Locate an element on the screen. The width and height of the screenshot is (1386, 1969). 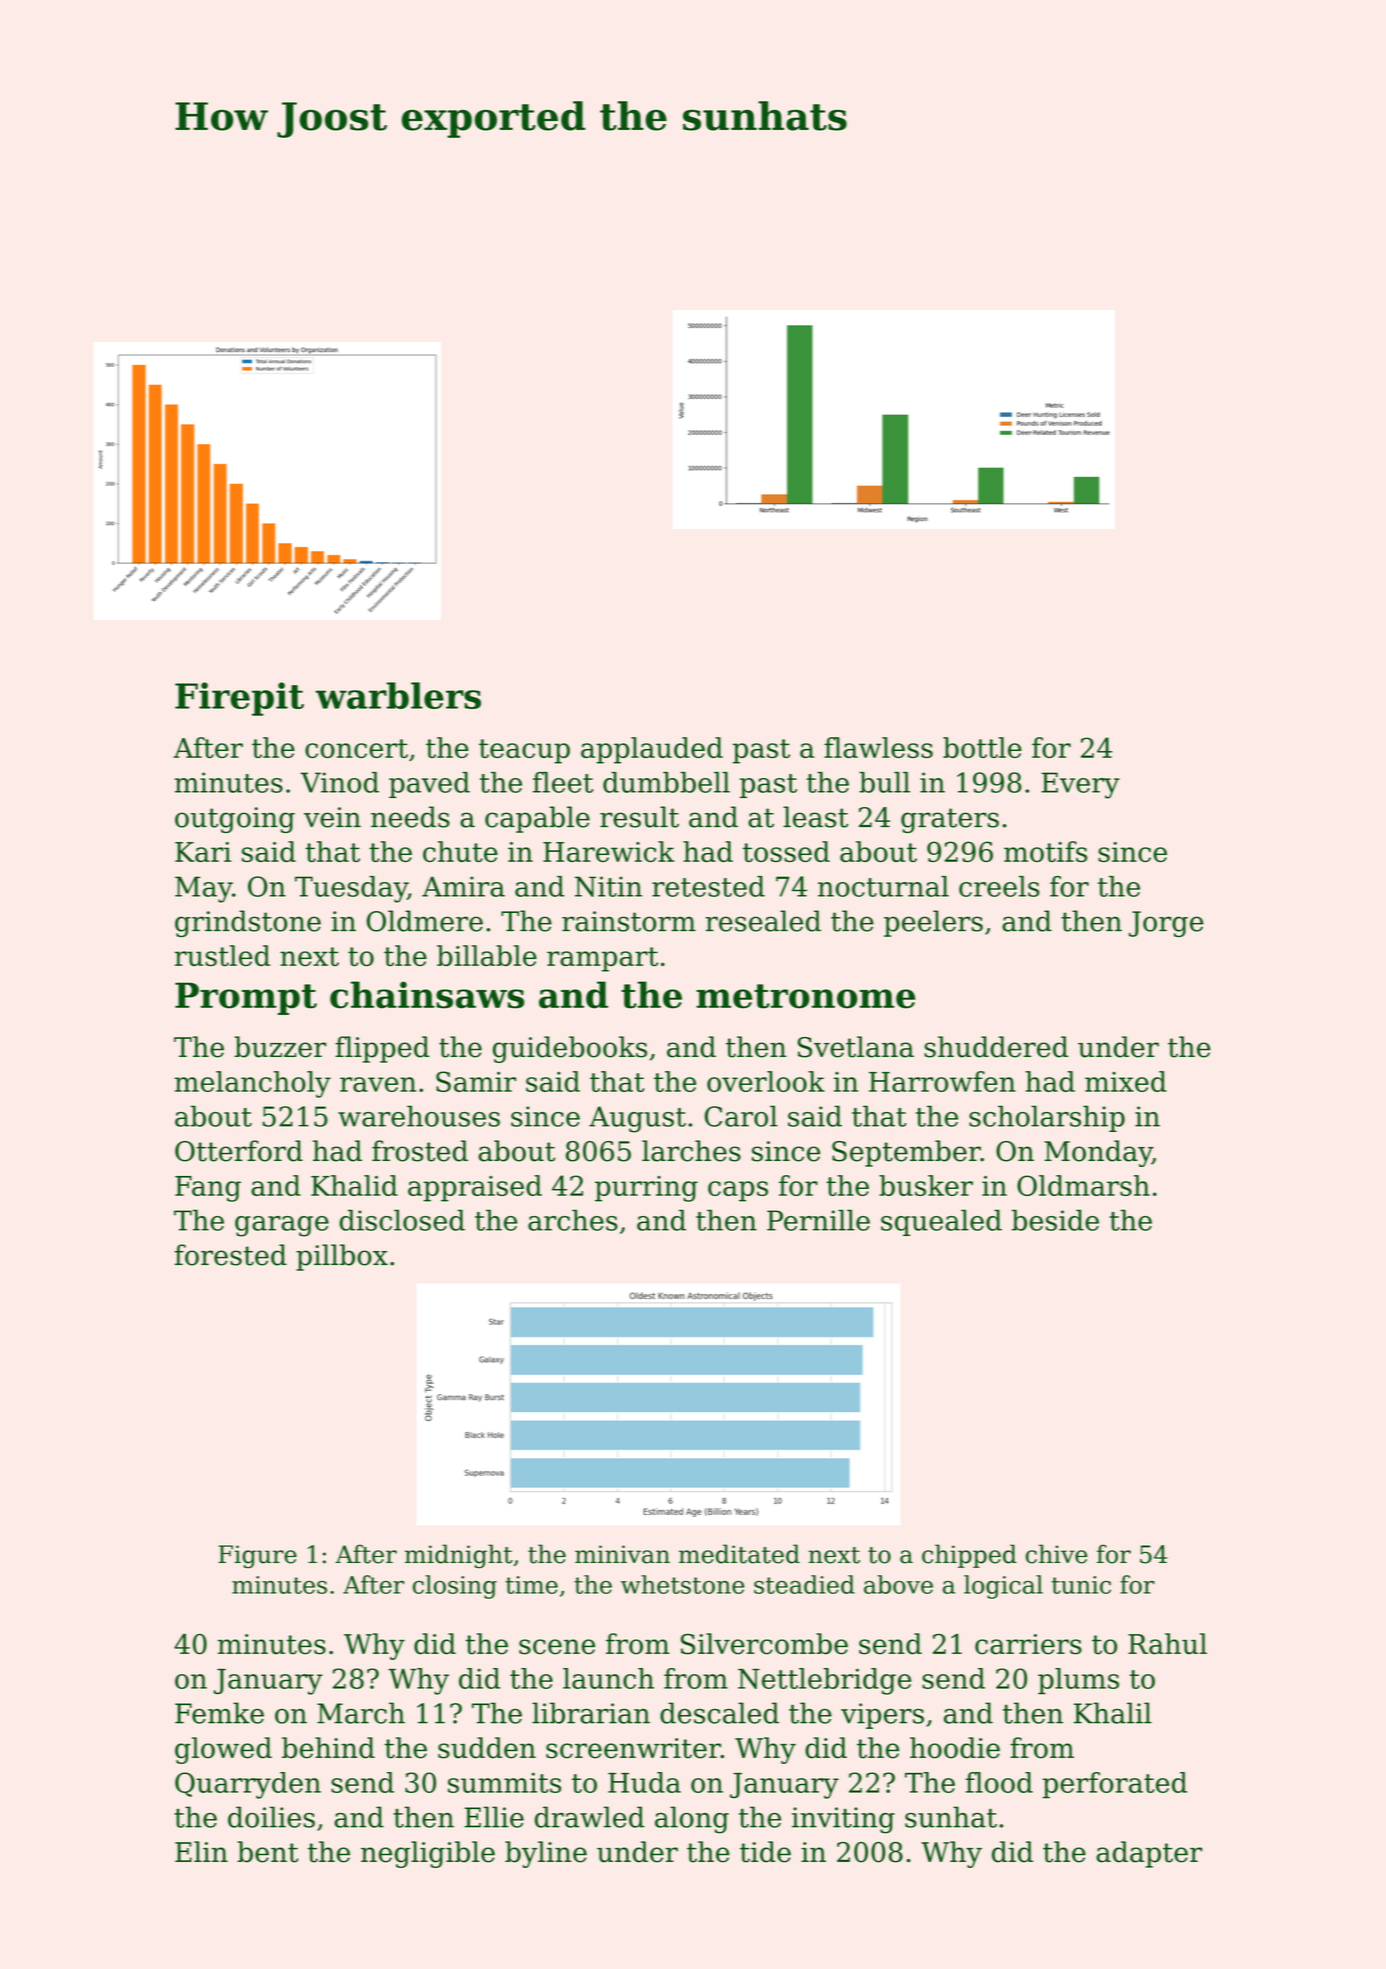
pillbox is located at coordinates (342, 1257).
